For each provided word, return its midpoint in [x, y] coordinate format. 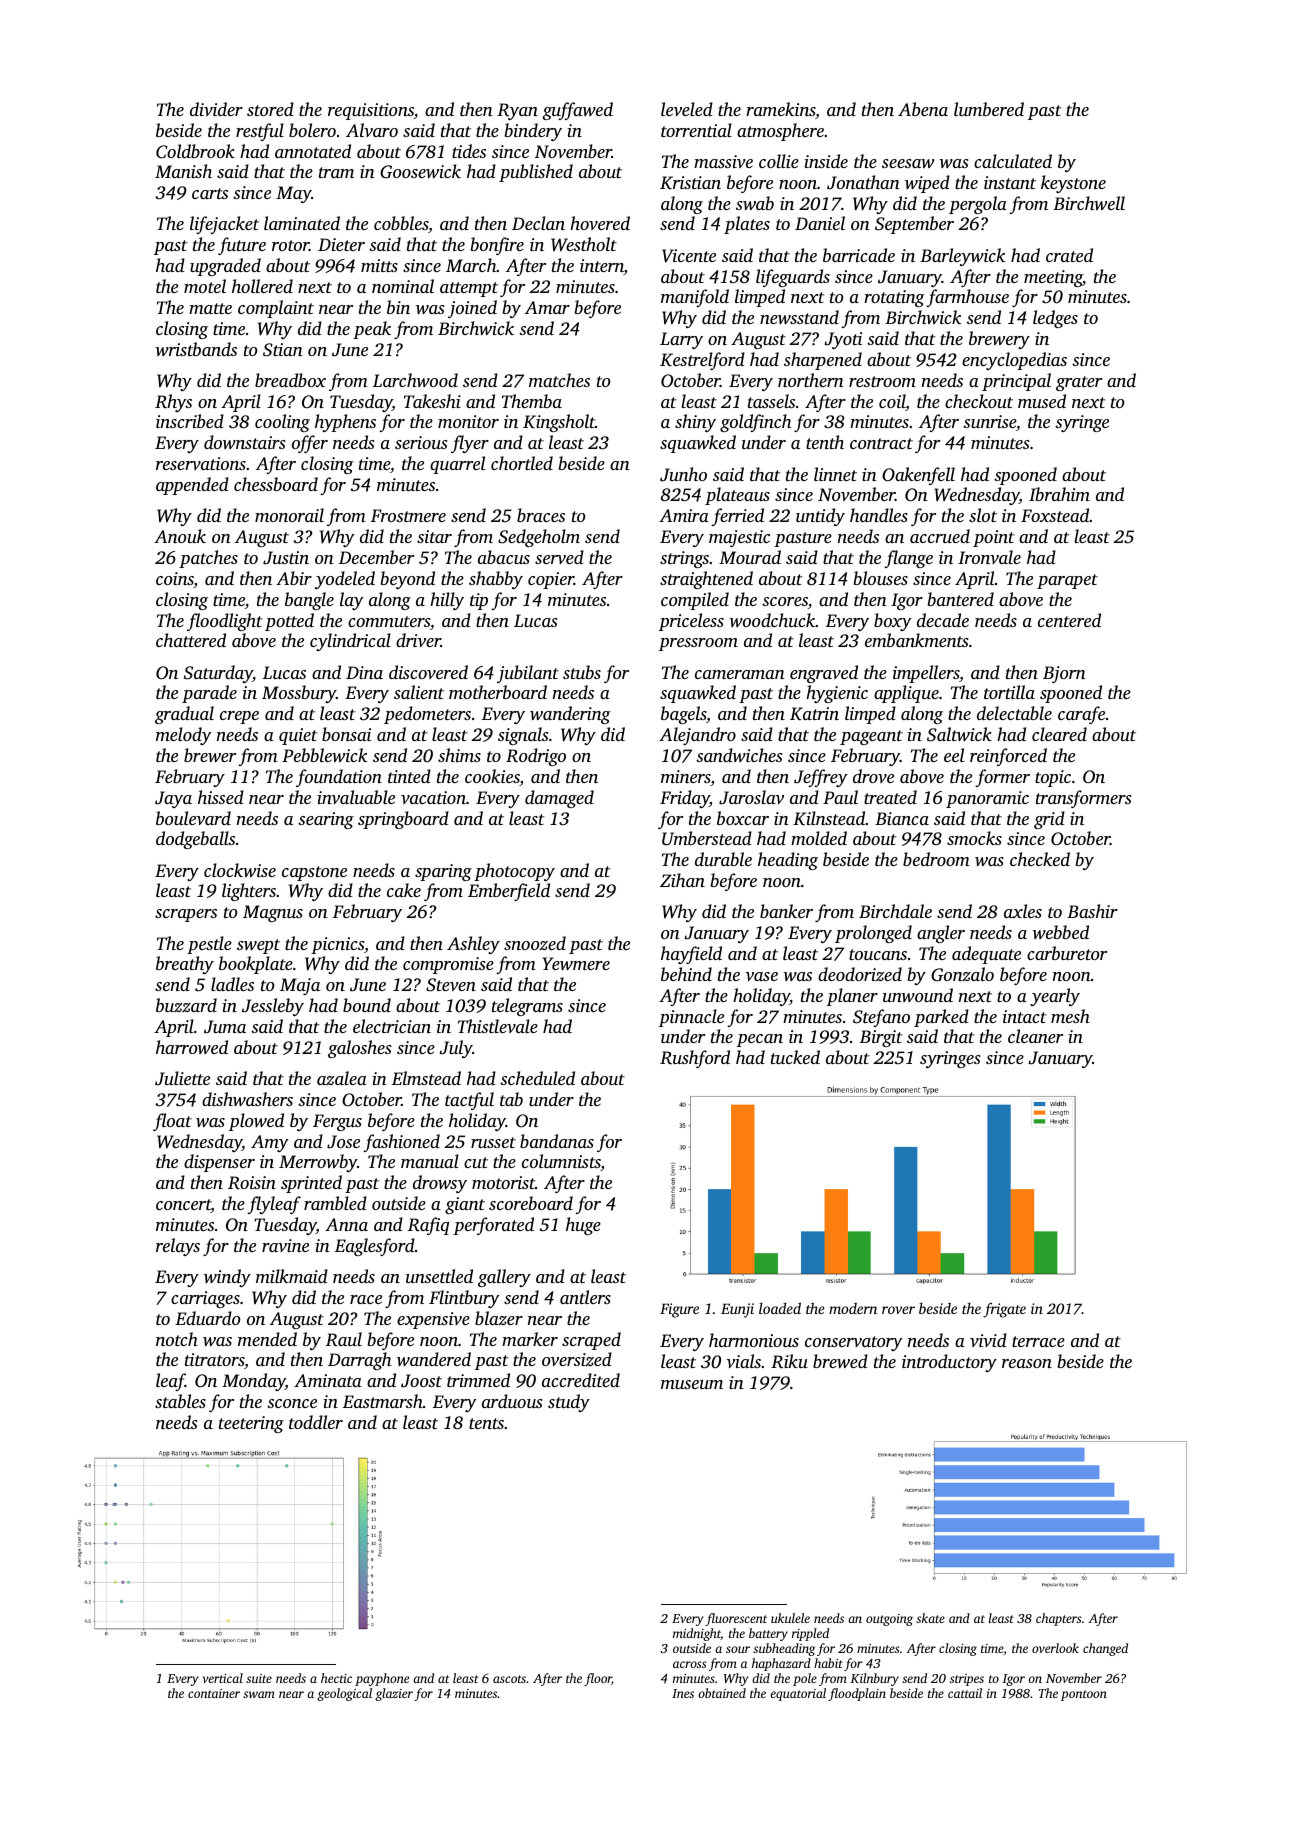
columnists [561, 1162]
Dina [364, 672]
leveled [687, 109]
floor [598, 1679]
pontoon [1084, 1695]
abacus [504, 557]
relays [178, 1247]
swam [259, 1694]
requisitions [371, 111]
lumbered [989, 109]
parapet [1067, 581]
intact [1025, 1016]
